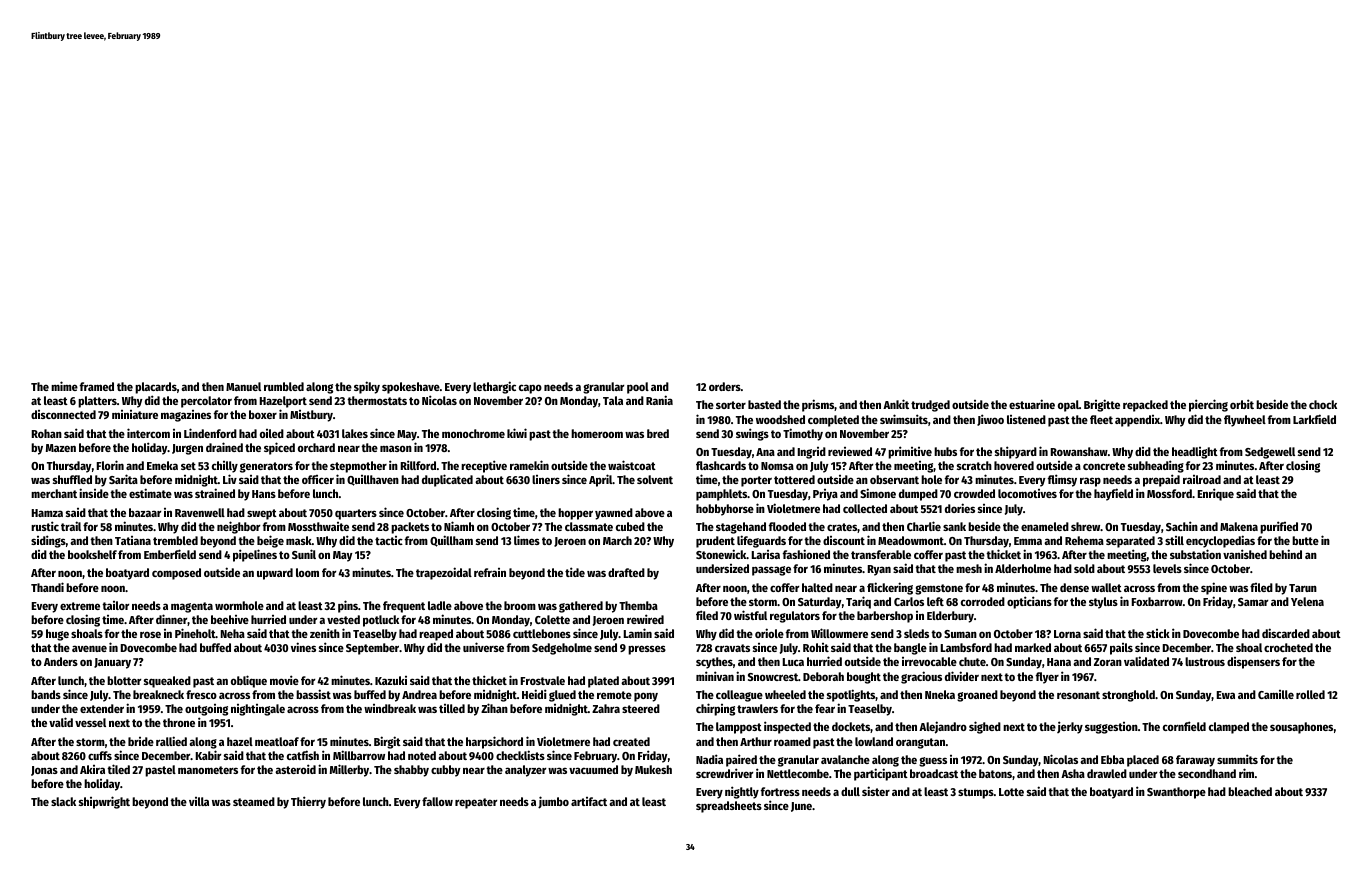 The width and height of the screenshot is (1372, 887). What do you see at coordinates (517, 433) in the screenshot?
I see `kiwi` at bounding box center [517, 433].
